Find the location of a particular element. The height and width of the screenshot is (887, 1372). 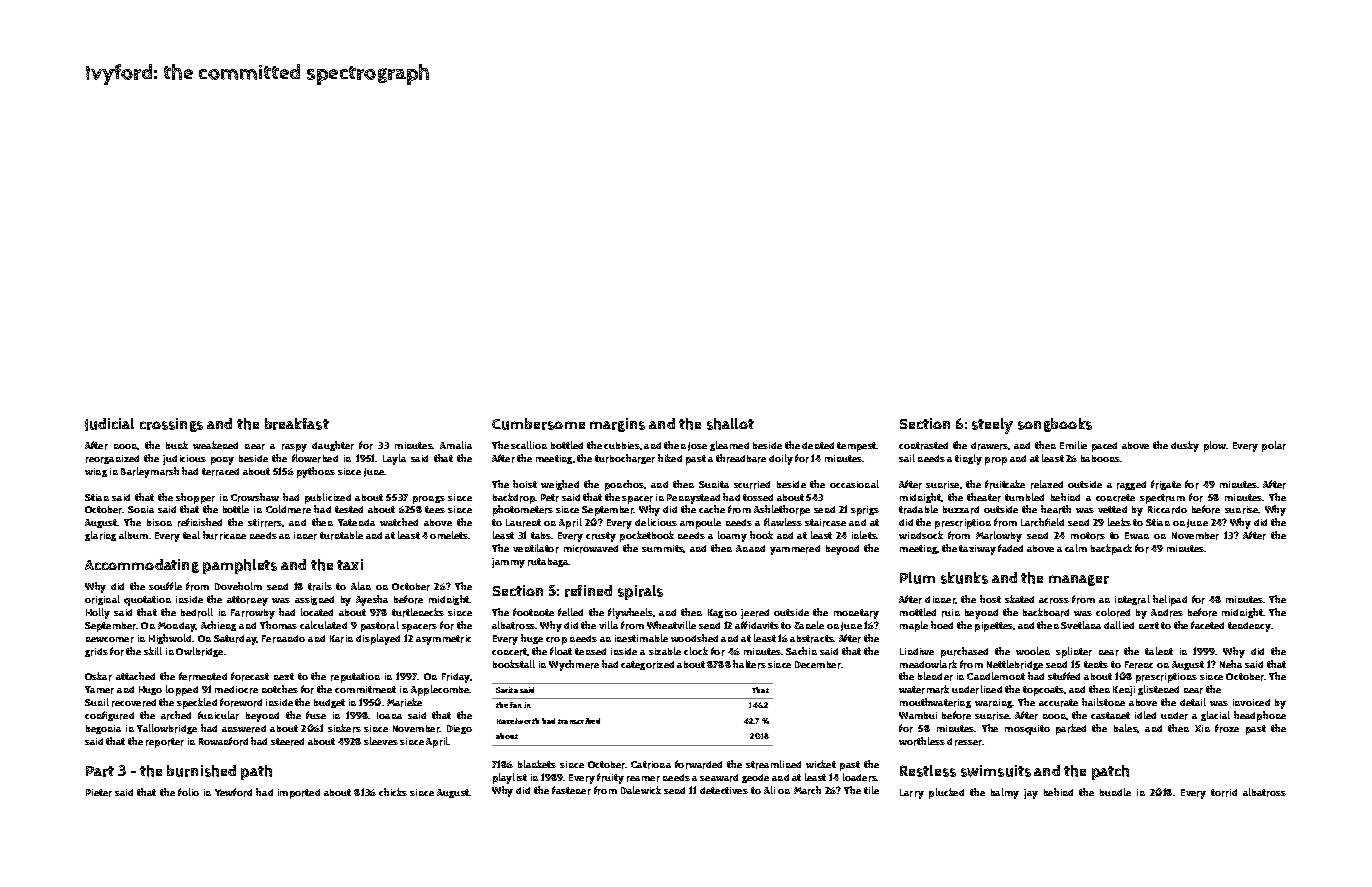

Sonia is located at coordinates (141, 509).
